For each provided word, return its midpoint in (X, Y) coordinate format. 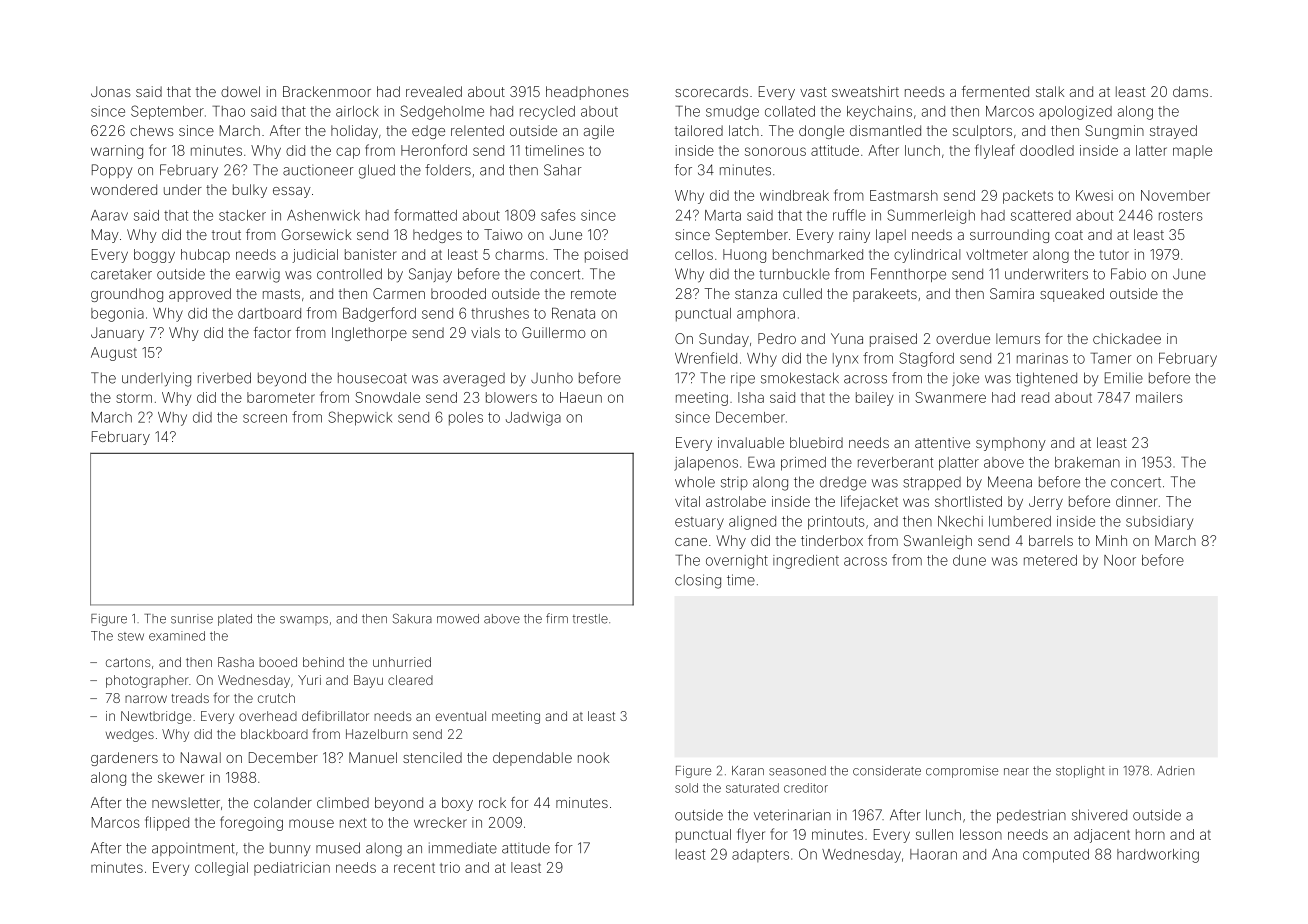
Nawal (201, 757)
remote (593, 294)
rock (492, 802)
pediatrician (292, 869)
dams (1190, 91)
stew (131, 636)
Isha (751, 397)
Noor (1120, 560)
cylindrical (927, 256)
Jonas (111, 91)
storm (134, 398)
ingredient (806, 562)
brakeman (1087, 462)
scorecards (711, 91)
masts (281, 294)
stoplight (1080, 772)
